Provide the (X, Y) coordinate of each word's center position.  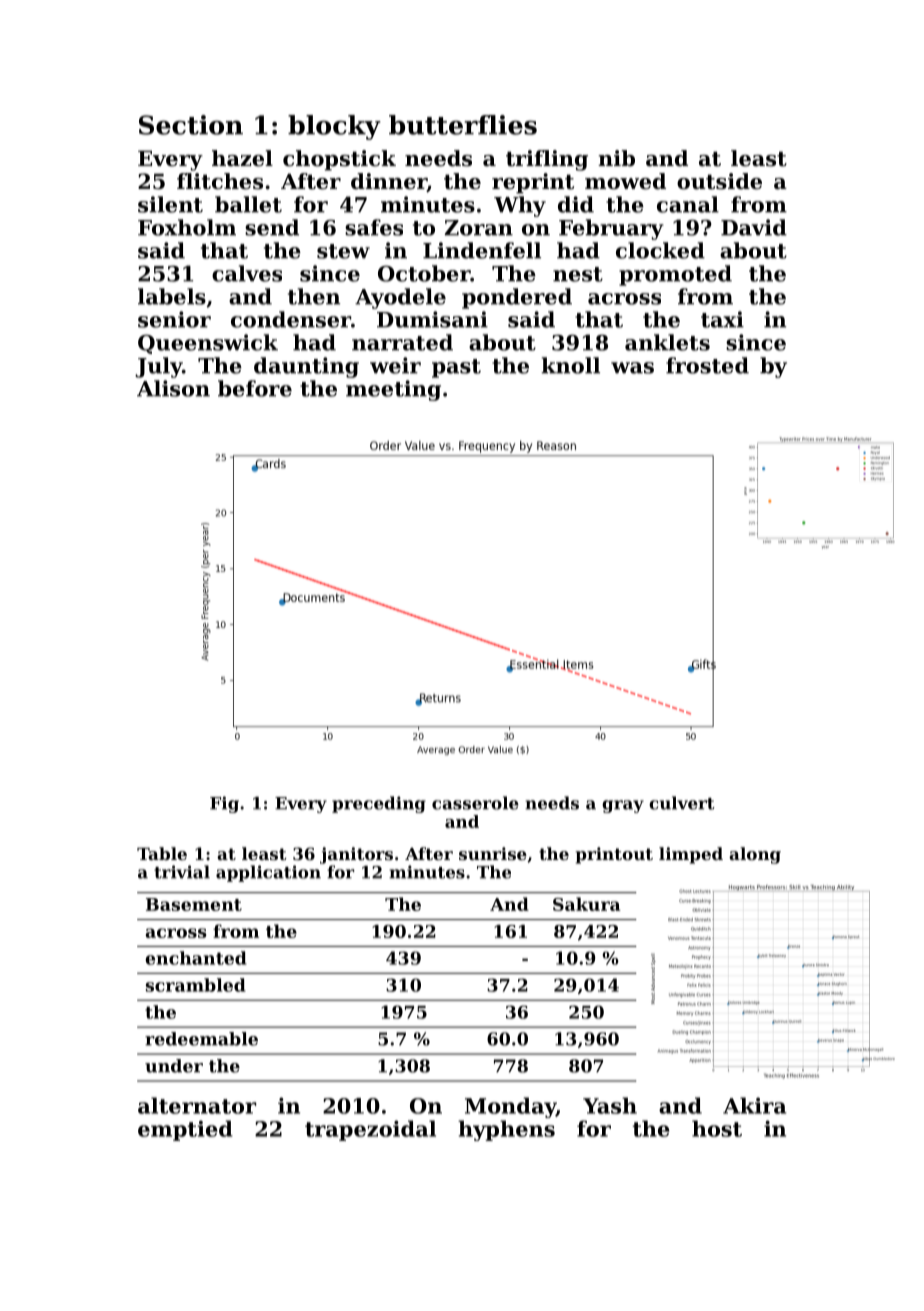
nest (578, 274)
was (632, 368)
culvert (682, 803)
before (255, 388)
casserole (475, 803)
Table (162, 853)
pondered (517, 298)
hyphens (506, 1130)
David (754, 227)
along (755, 855)
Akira (754, 1105)
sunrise (493, 853)
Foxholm (187, 227)
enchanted (196, 958)
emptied (185, 1130)
